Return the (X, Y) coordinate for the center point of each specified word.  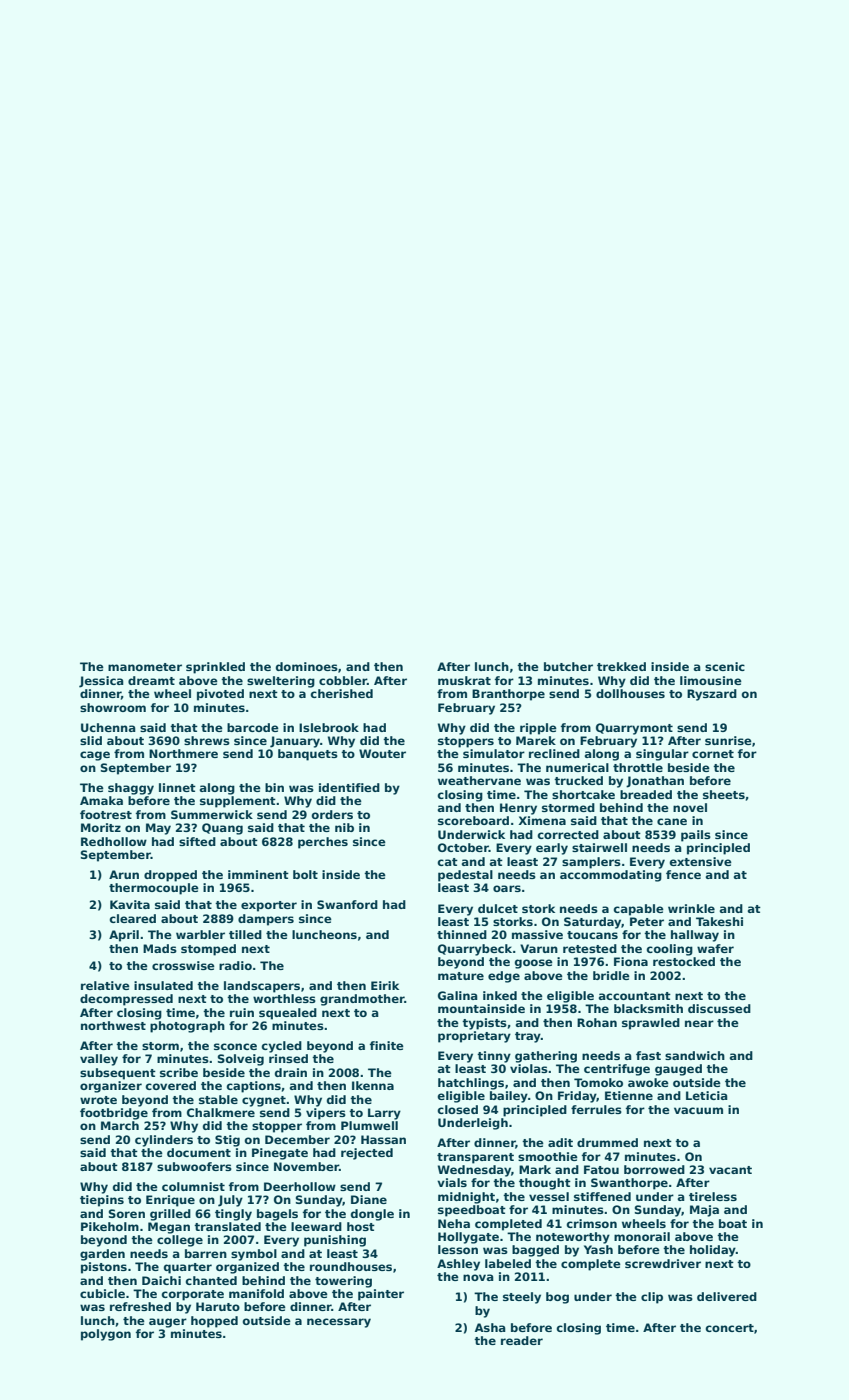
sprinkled (215, 668)
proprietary (474, 1037)
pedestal (465, 876)
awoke (648, 1082)
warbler (200, 934)
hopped (214, 1322)
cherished (342, 693)
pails (696, 836)
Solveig (241, 1060)
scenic (725, 666)
